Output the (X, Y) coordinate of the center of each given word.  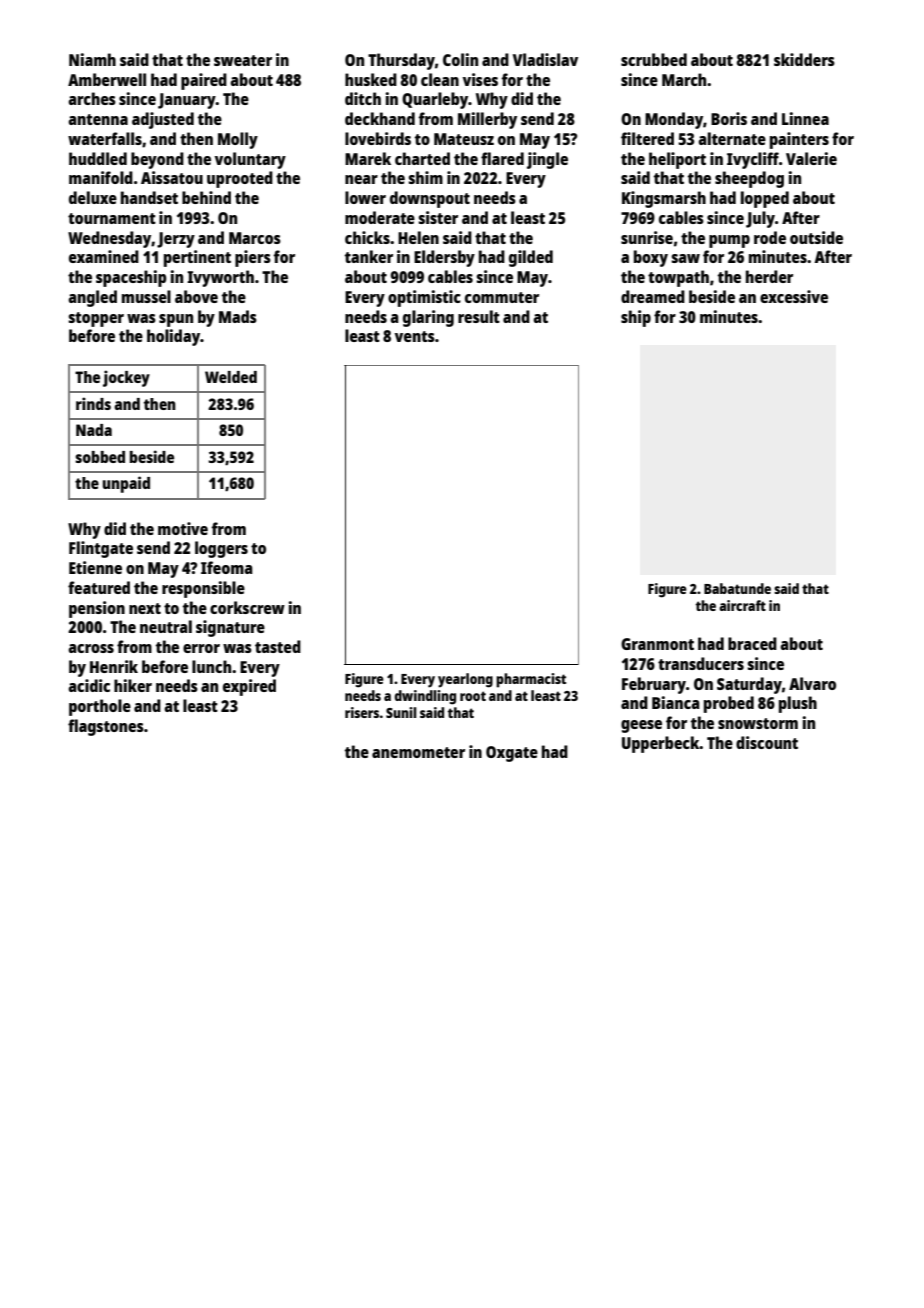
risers (362, 712)
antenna (98, 119)
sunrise (647, 237)
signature (230, 628)
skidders (804, 59)
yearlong (465, 680)
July (760, 219)
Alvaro (812, 683)
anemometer (418, 752)
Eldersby (444, 258)
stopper (96, 319)
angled (92, 298)
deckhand (380, 118)
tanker (369, 256)
